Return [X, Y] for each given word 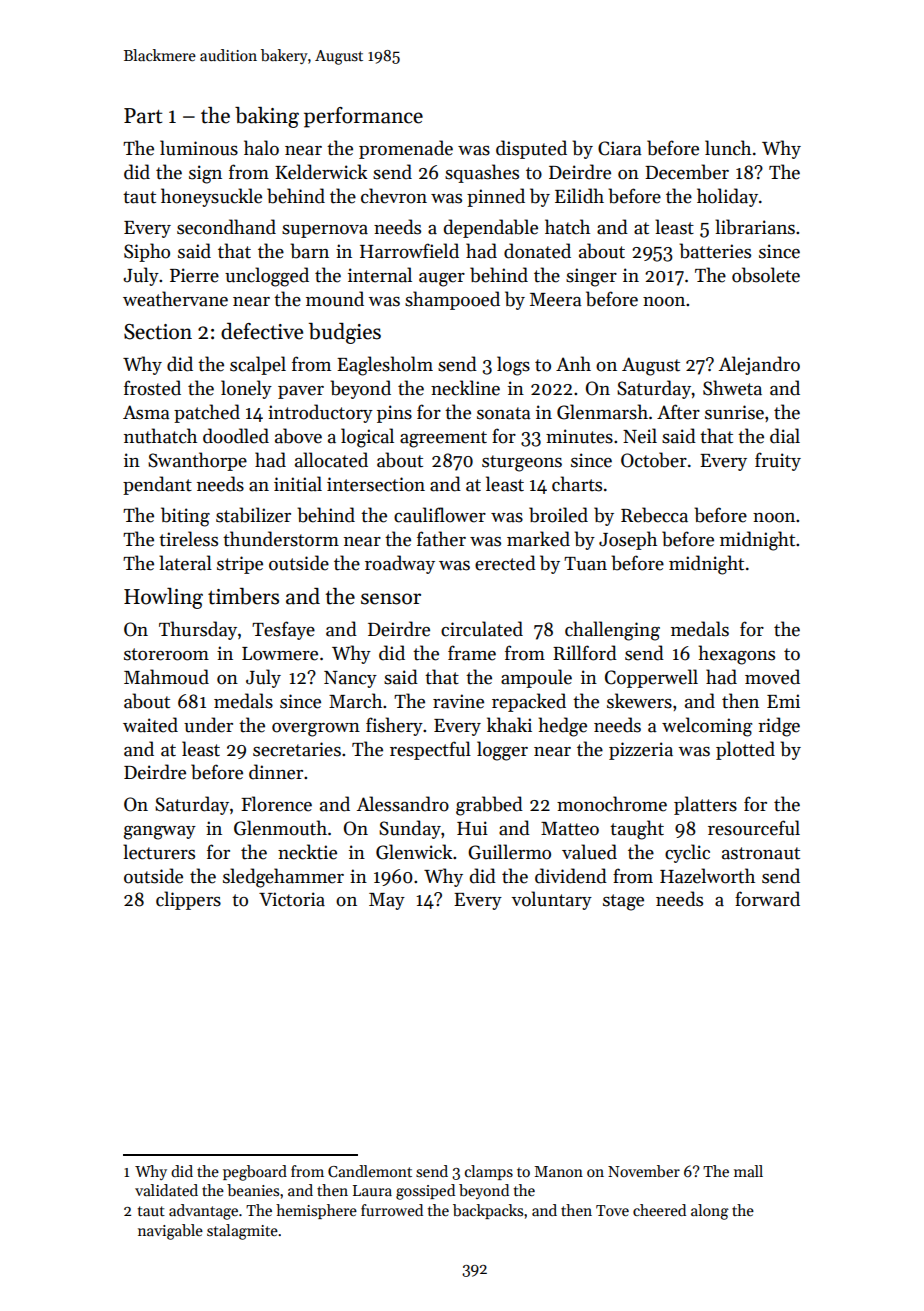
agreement [443, 439]
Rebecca [654, 515]
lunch [728, 148]
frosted [152, 388]
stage [623, 902]
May [387, 901]
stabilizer [253, 515]
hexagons [736, 655]
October [654, 460]
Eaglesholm [385, 366]
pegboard [255, 1173]
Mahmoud [166, 677]
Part [143, 116]
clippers [188, 900]
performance [363, 117]
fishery [394, 726]
